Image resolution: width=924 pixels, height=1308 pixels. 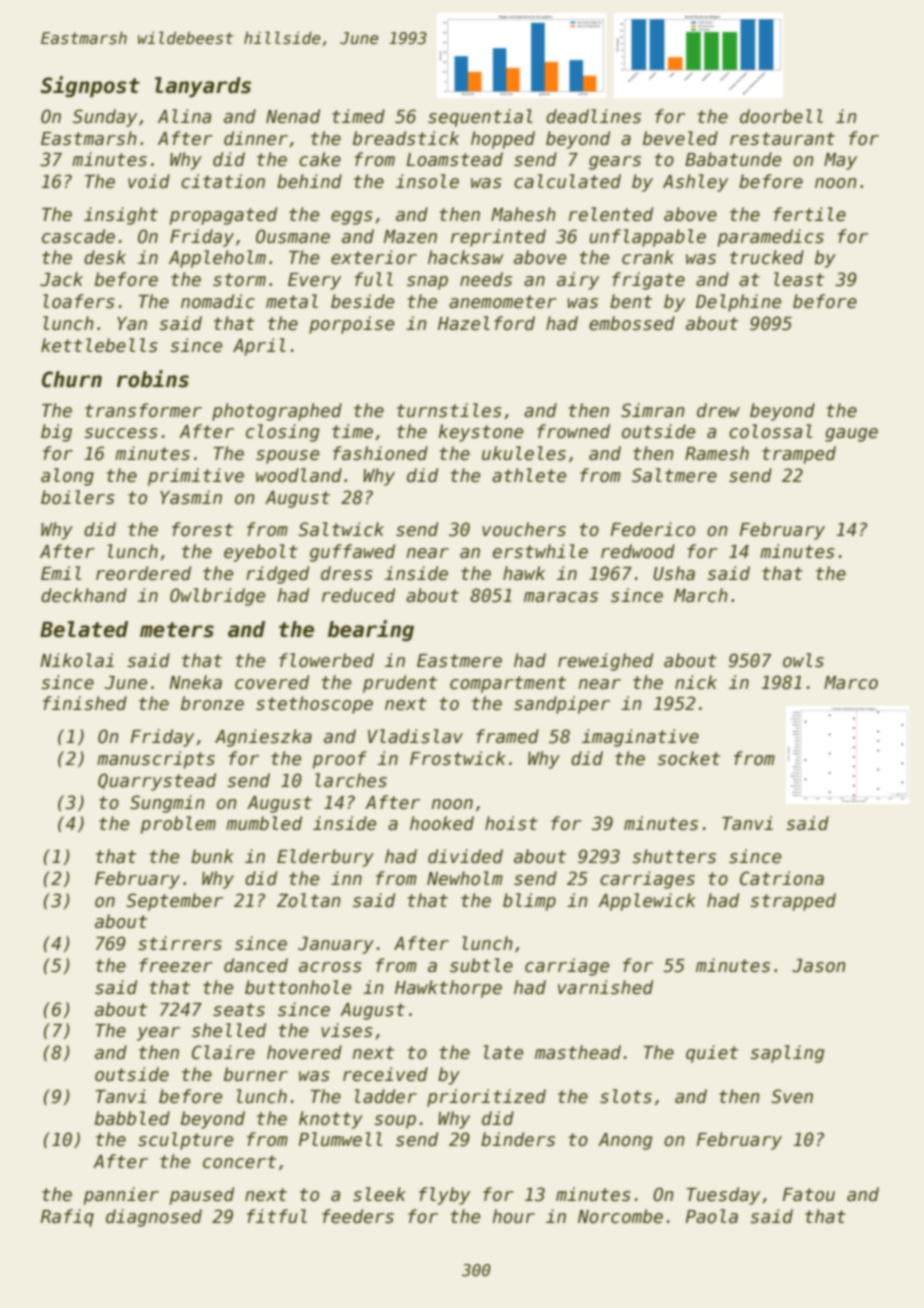 What do you see at coordinates (712, 1216) in the screenshot?
I see `Paola` at bounding box center [712, 1216].
